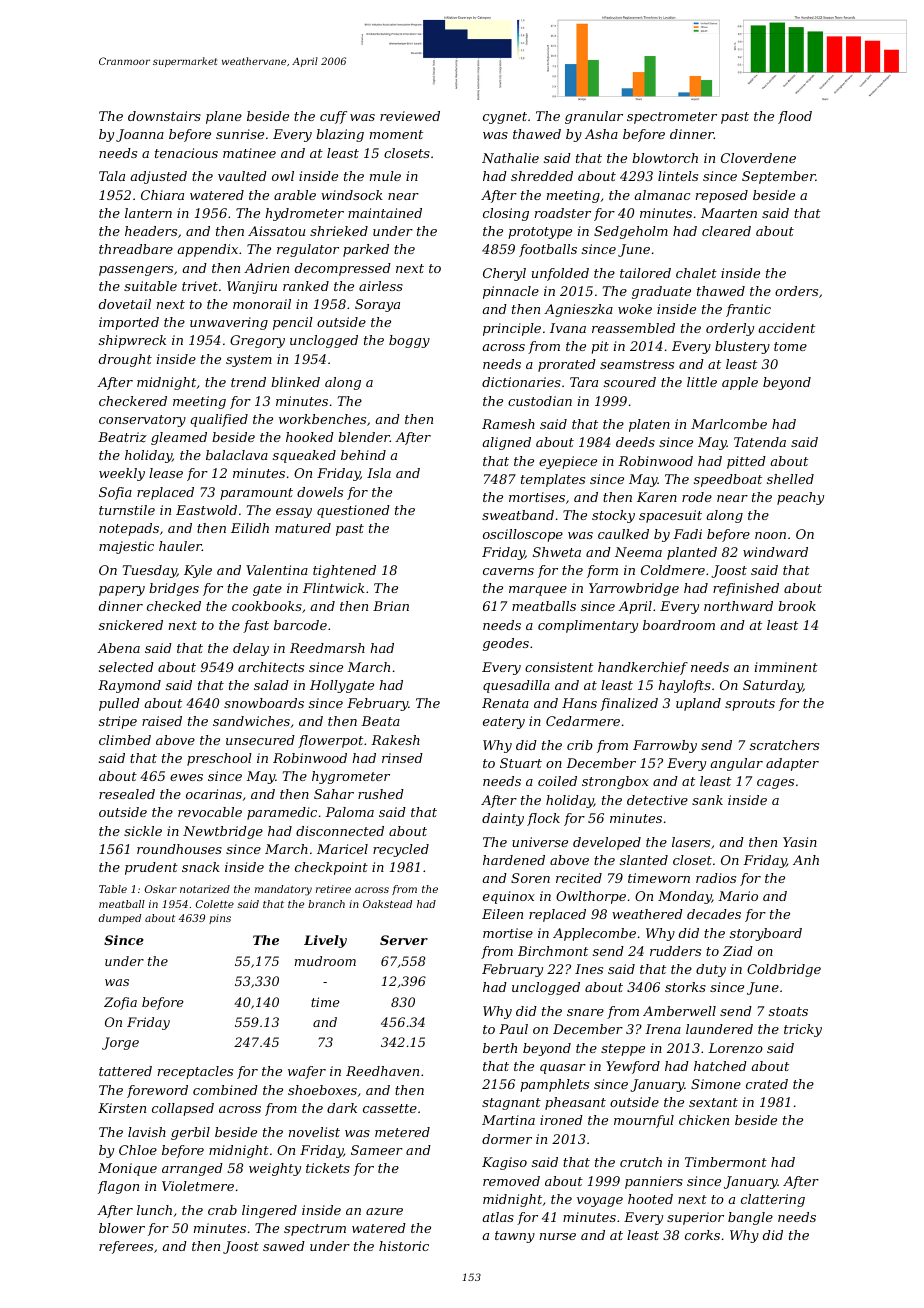  I want to click on Jorge, so click(120, 1043).
